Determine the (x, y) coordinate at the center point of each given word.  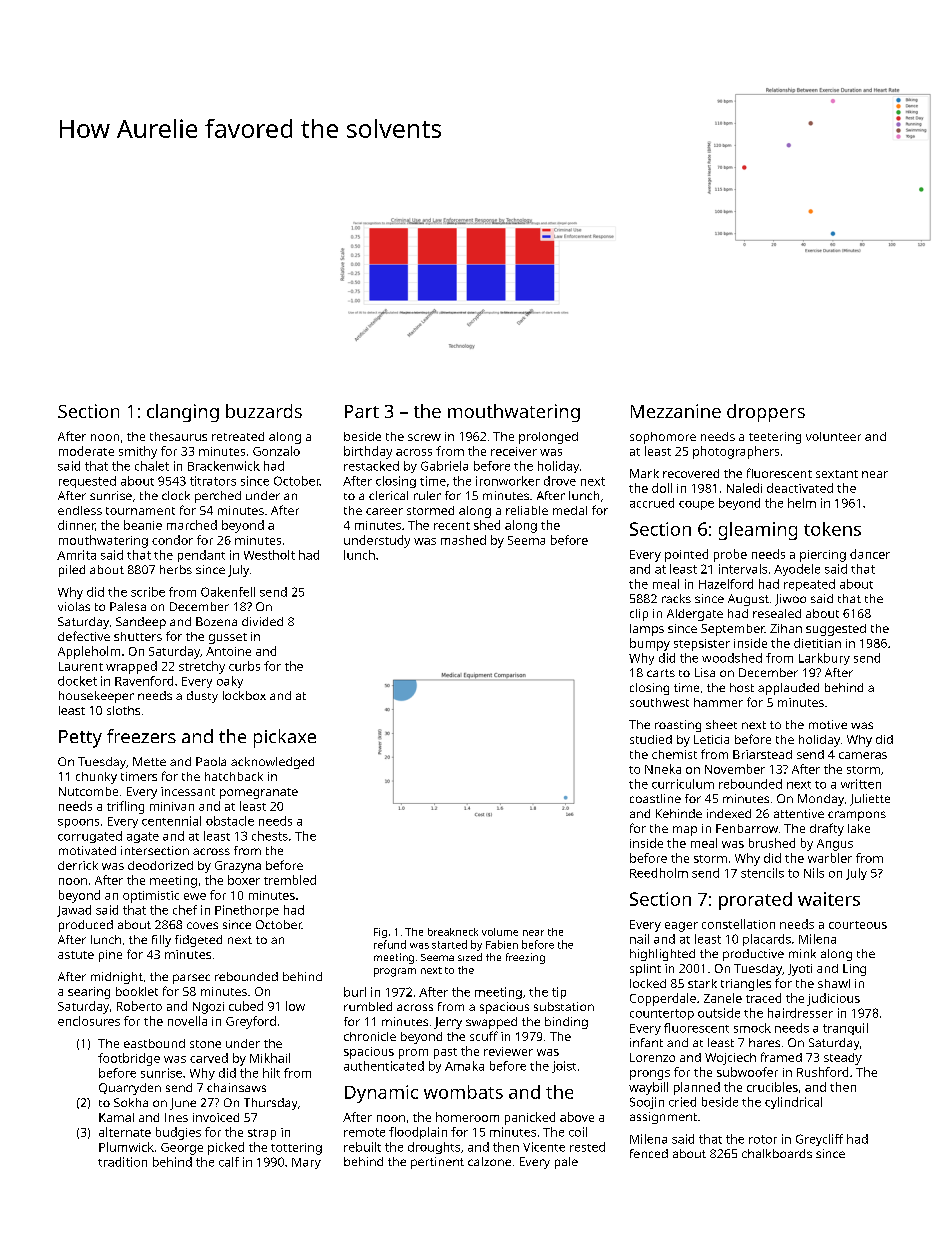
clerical (388, 495)
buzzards (264, 411)
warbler (830, 858)
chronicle (370, 1036)
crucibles (772, 1087)
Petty (80, 739)
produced (86, 926)
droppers (766, 413)
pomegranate (259, 793)
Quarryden (130, 1089)
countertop (662, 1014)
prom (413, 1054)
